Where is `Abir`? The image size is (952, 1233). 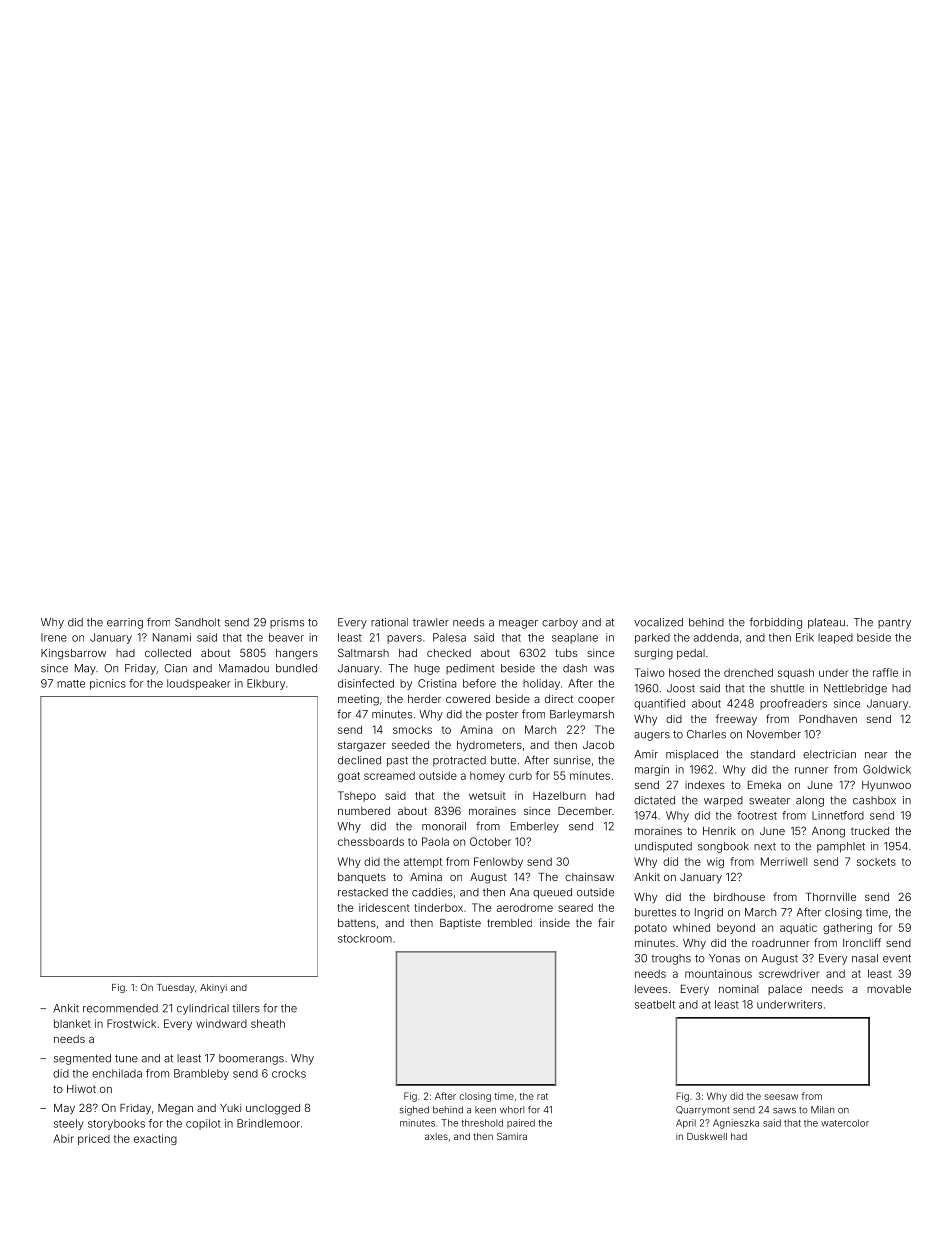
Abir is located at coordinates (63, 1138).
